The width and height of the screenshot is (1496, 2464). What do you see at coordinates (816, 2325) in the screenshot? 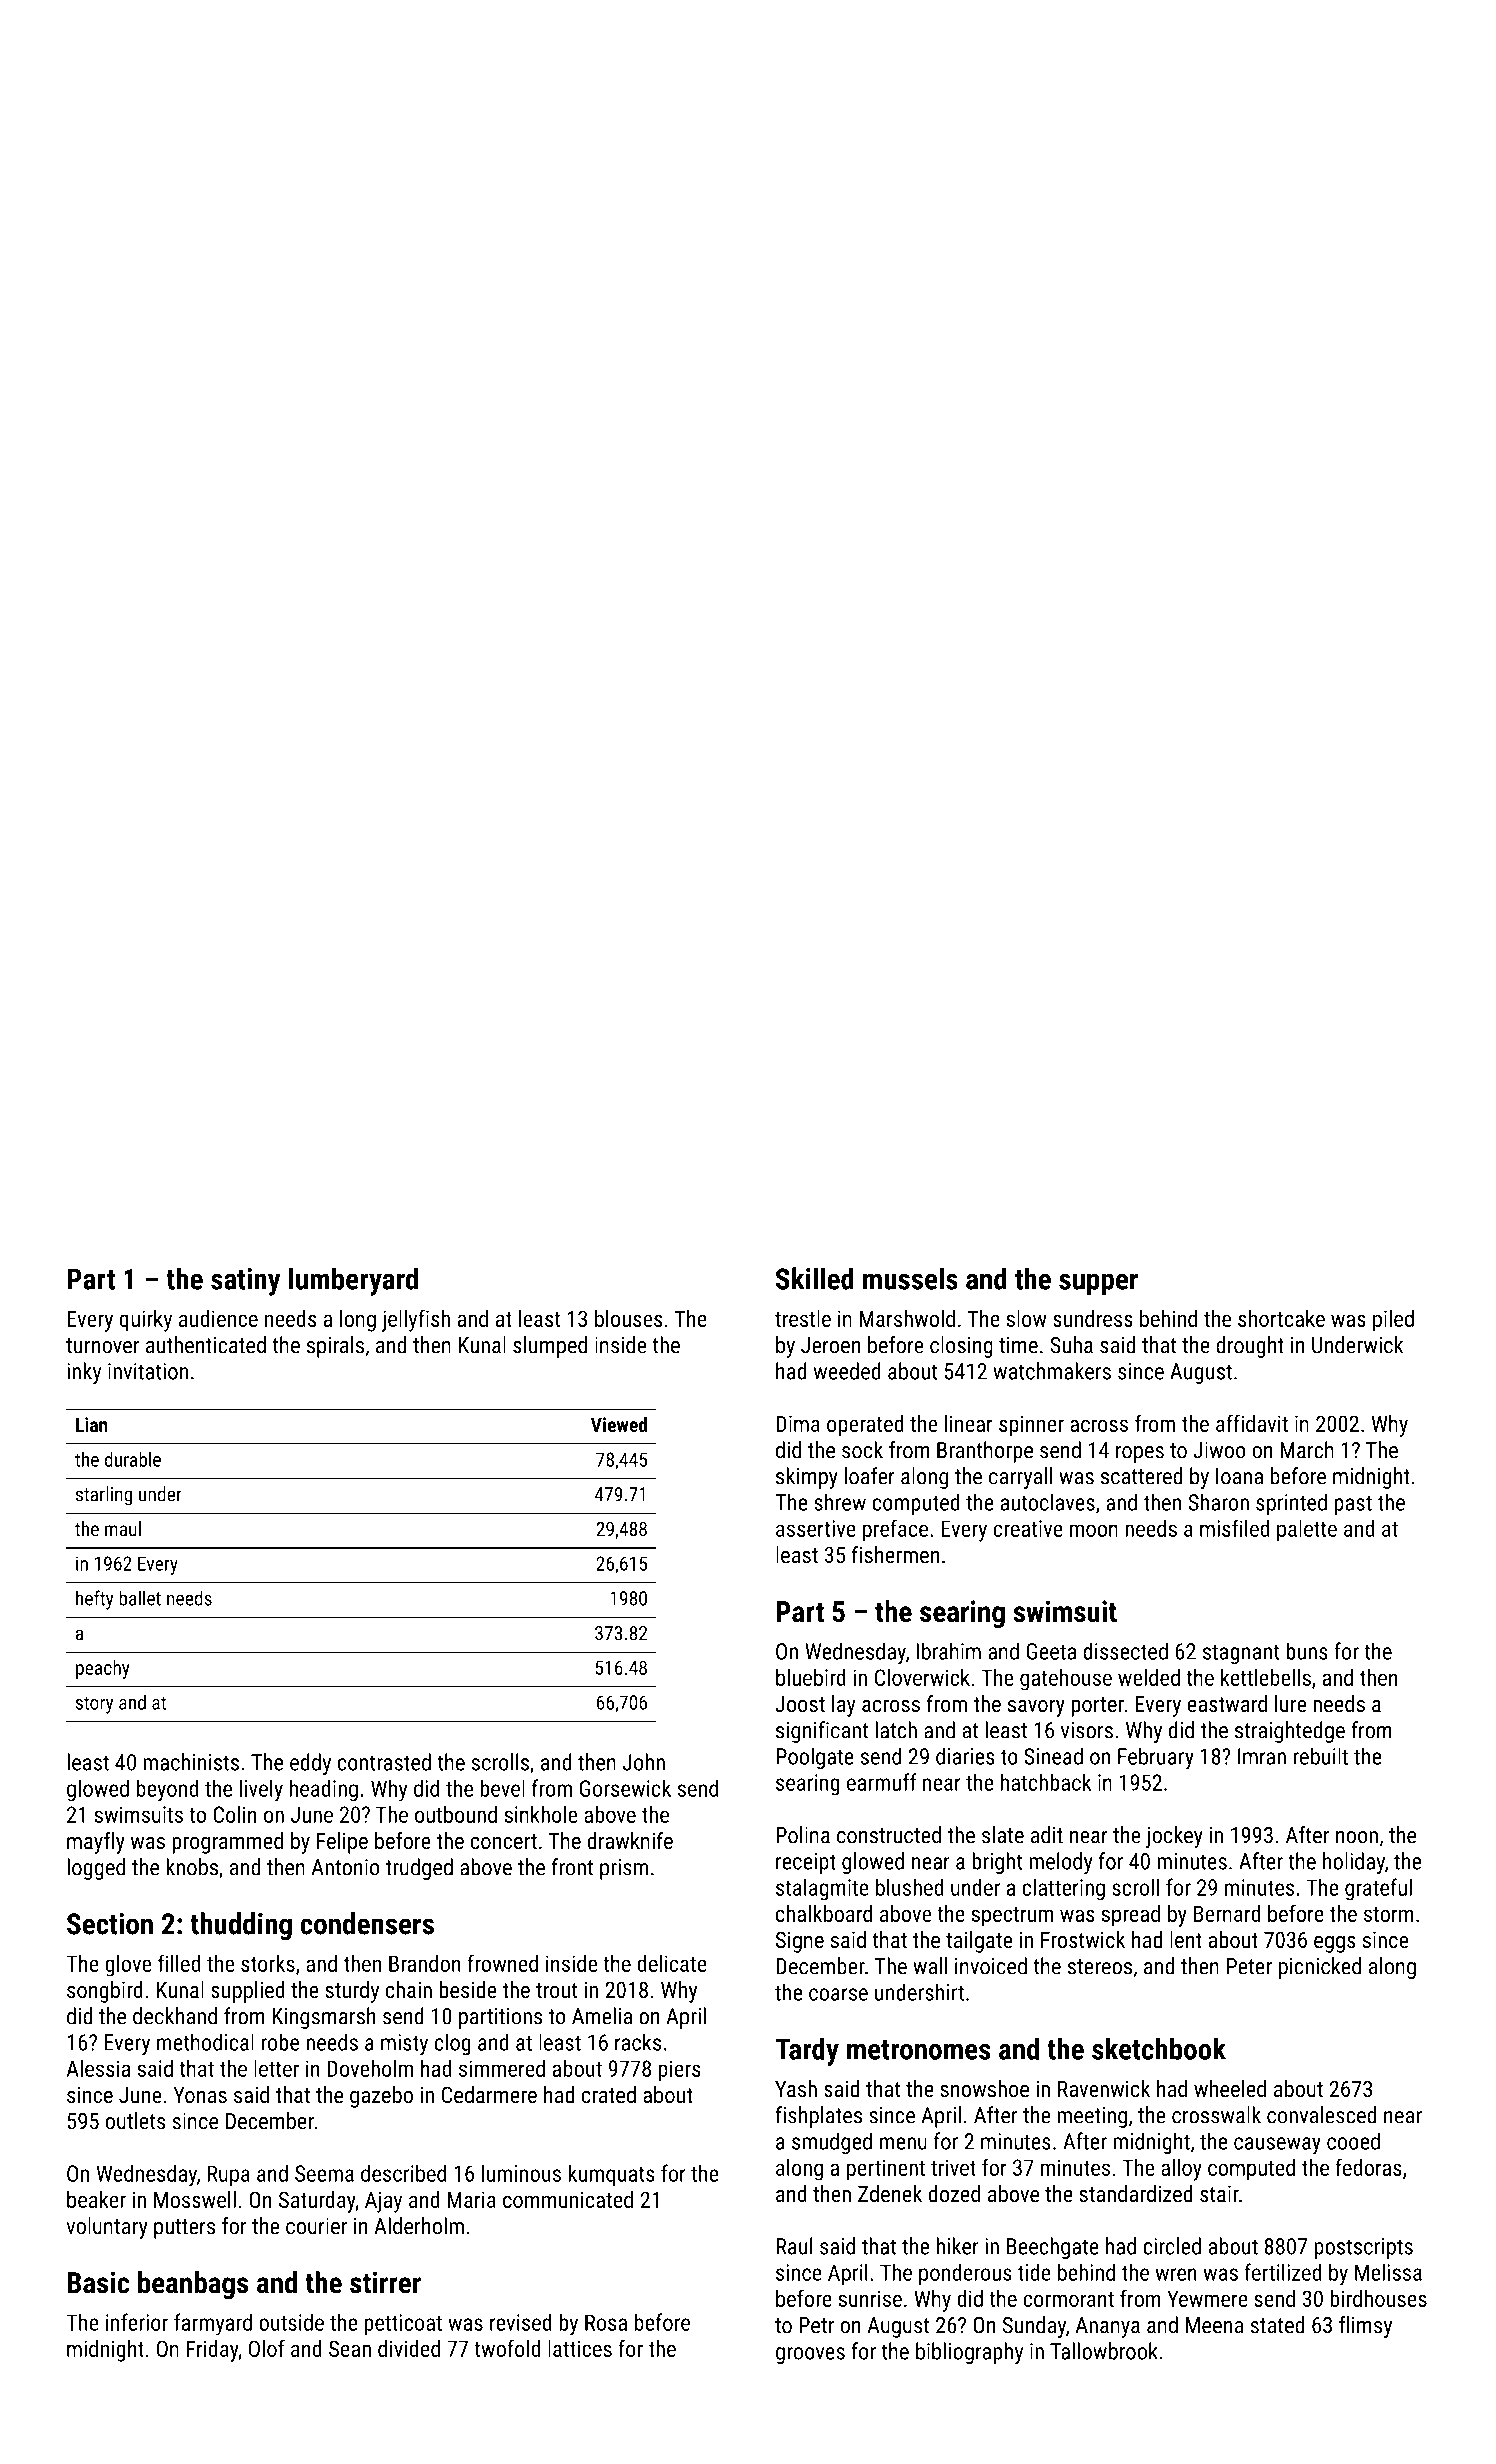
I see `Petr` at bounding box center [816, 2325].
